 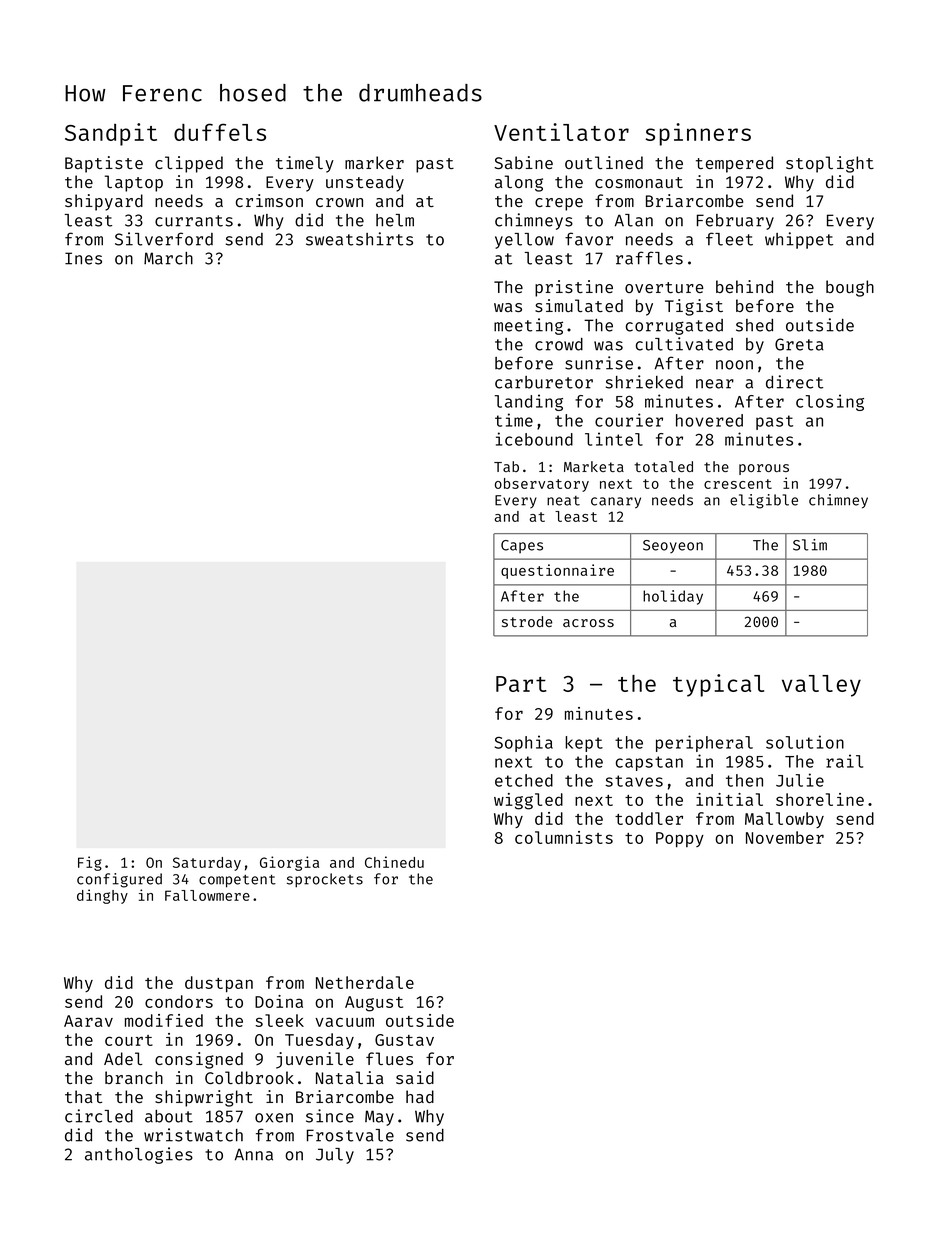 I want to click on circled, so click(x=99, y=1116).
